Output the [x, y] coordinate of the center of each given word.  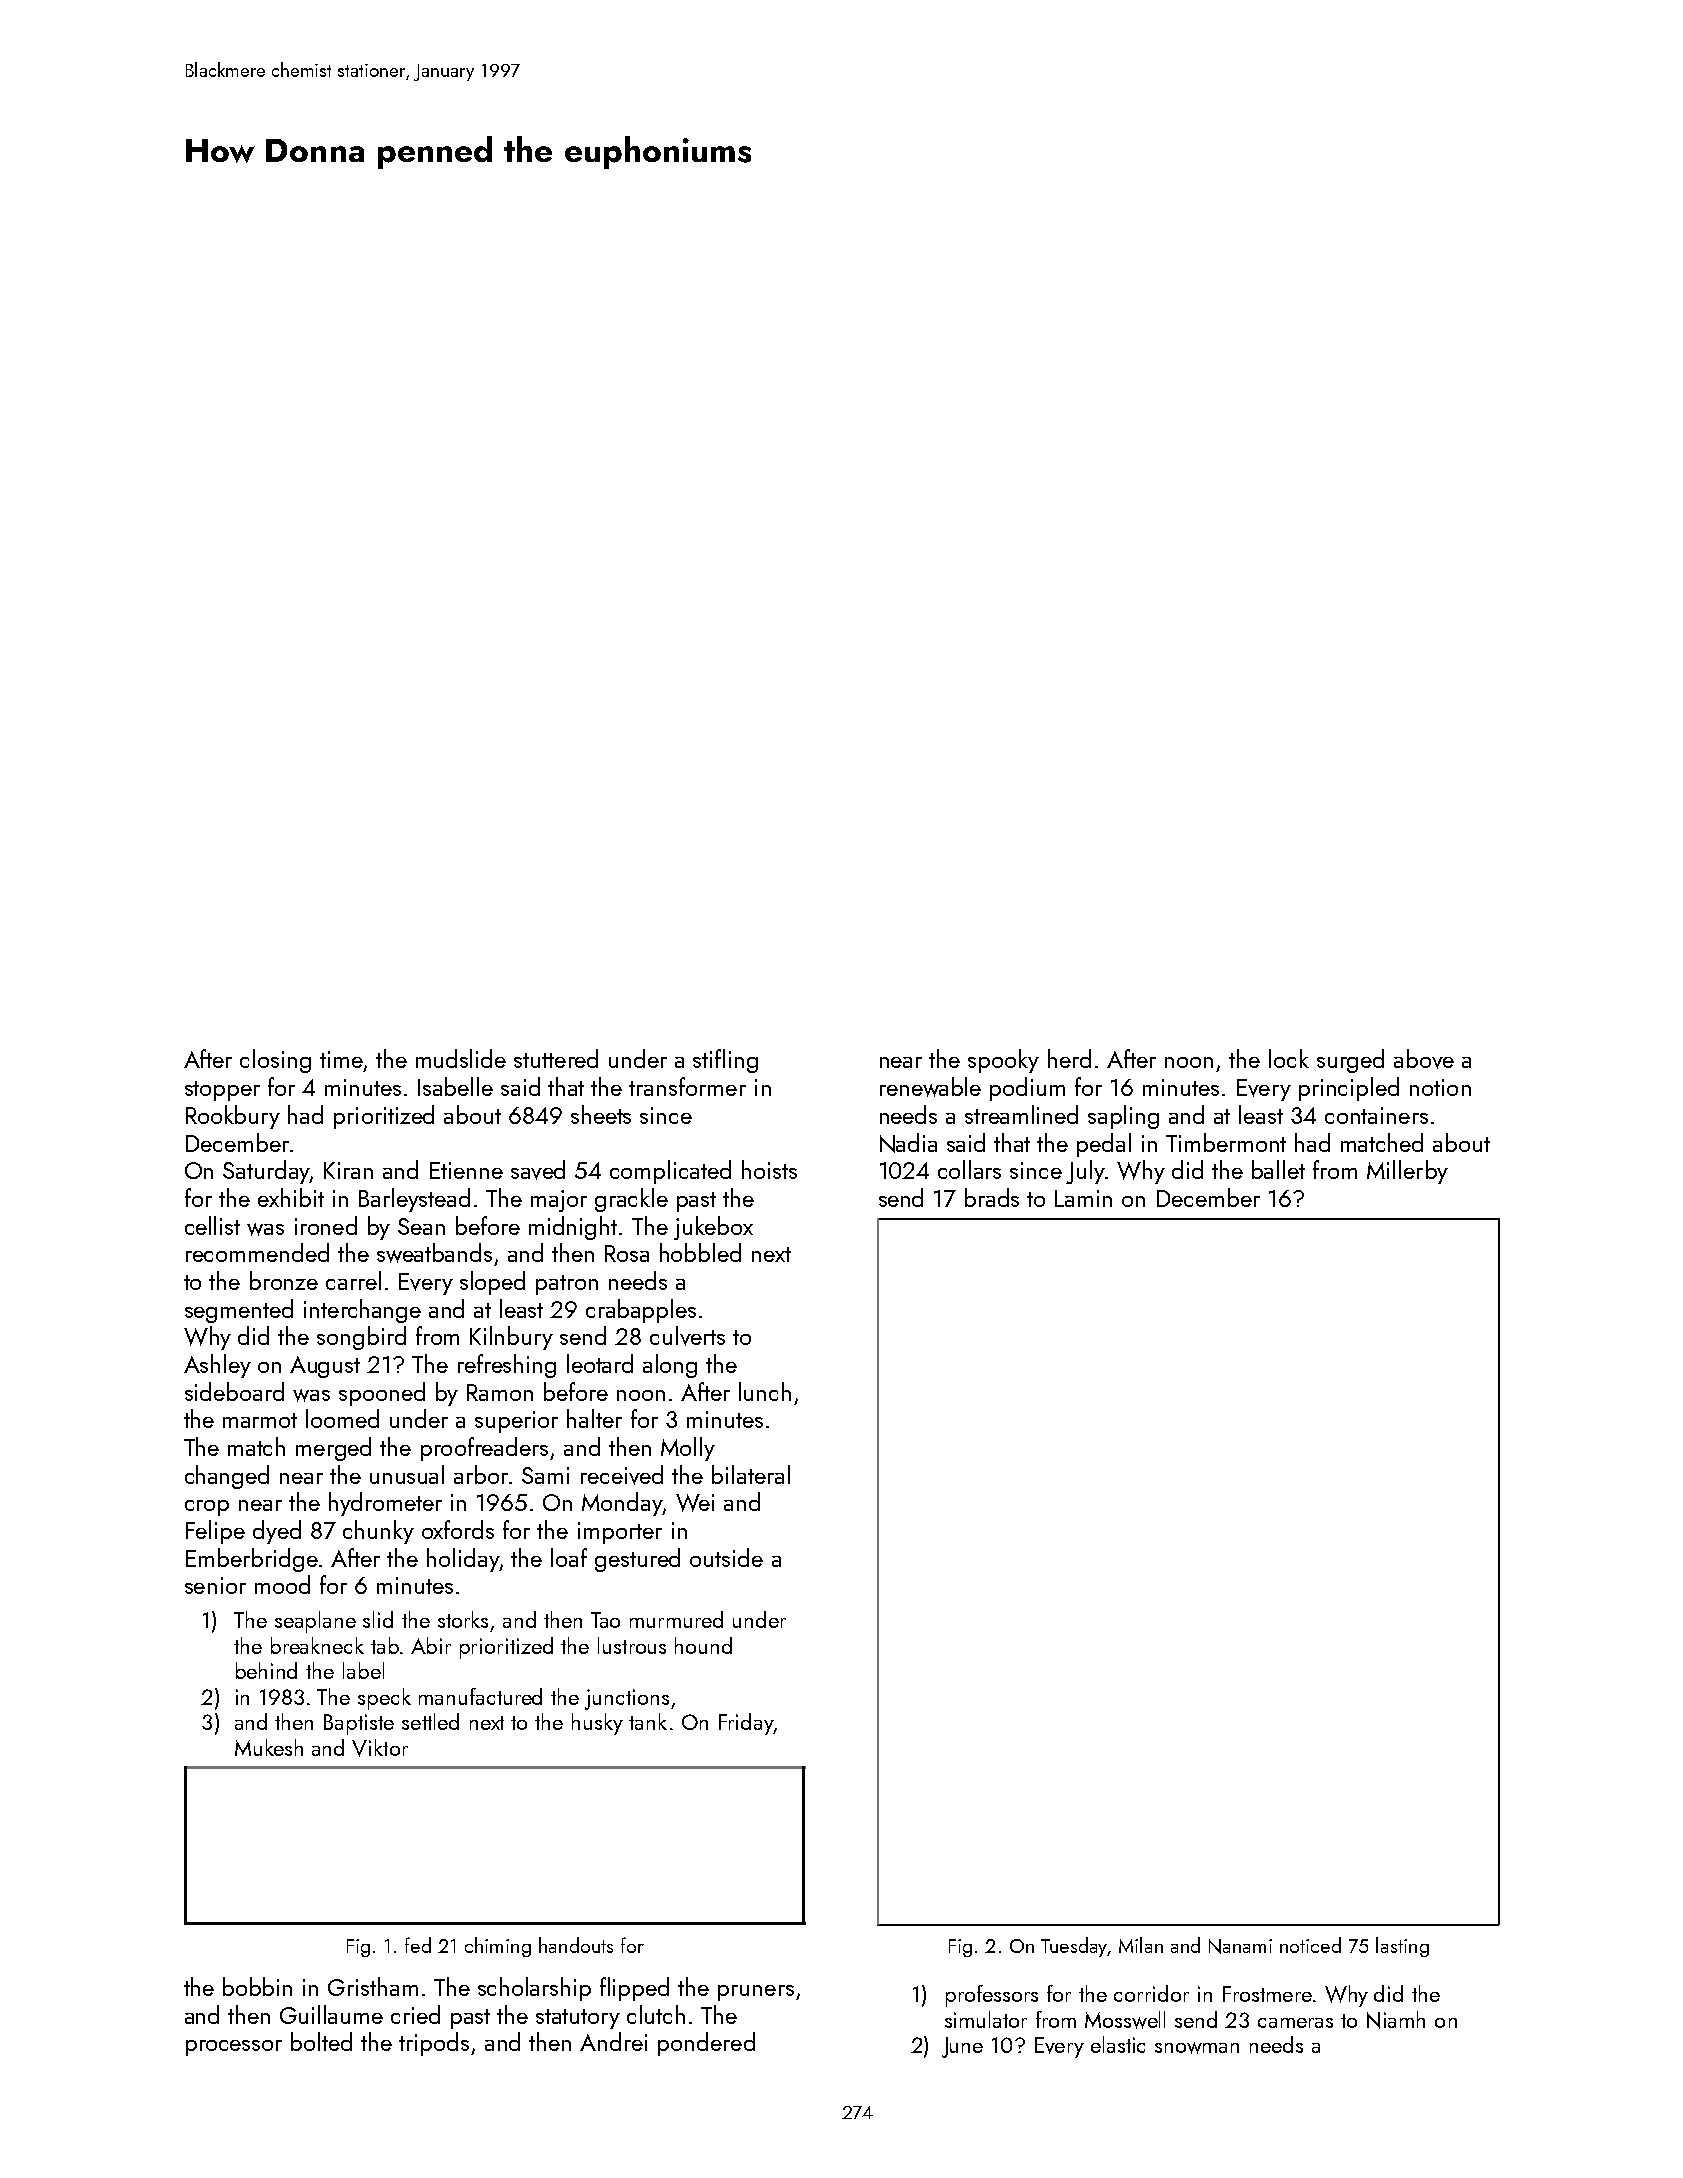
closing [275, 1061]
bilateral [751, 1474]
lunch [765, 1391]
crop [207, 1508]
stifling [725, 1061]
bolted [321, 2041]
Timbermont [1226, 1142]
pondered [706, 2044]
